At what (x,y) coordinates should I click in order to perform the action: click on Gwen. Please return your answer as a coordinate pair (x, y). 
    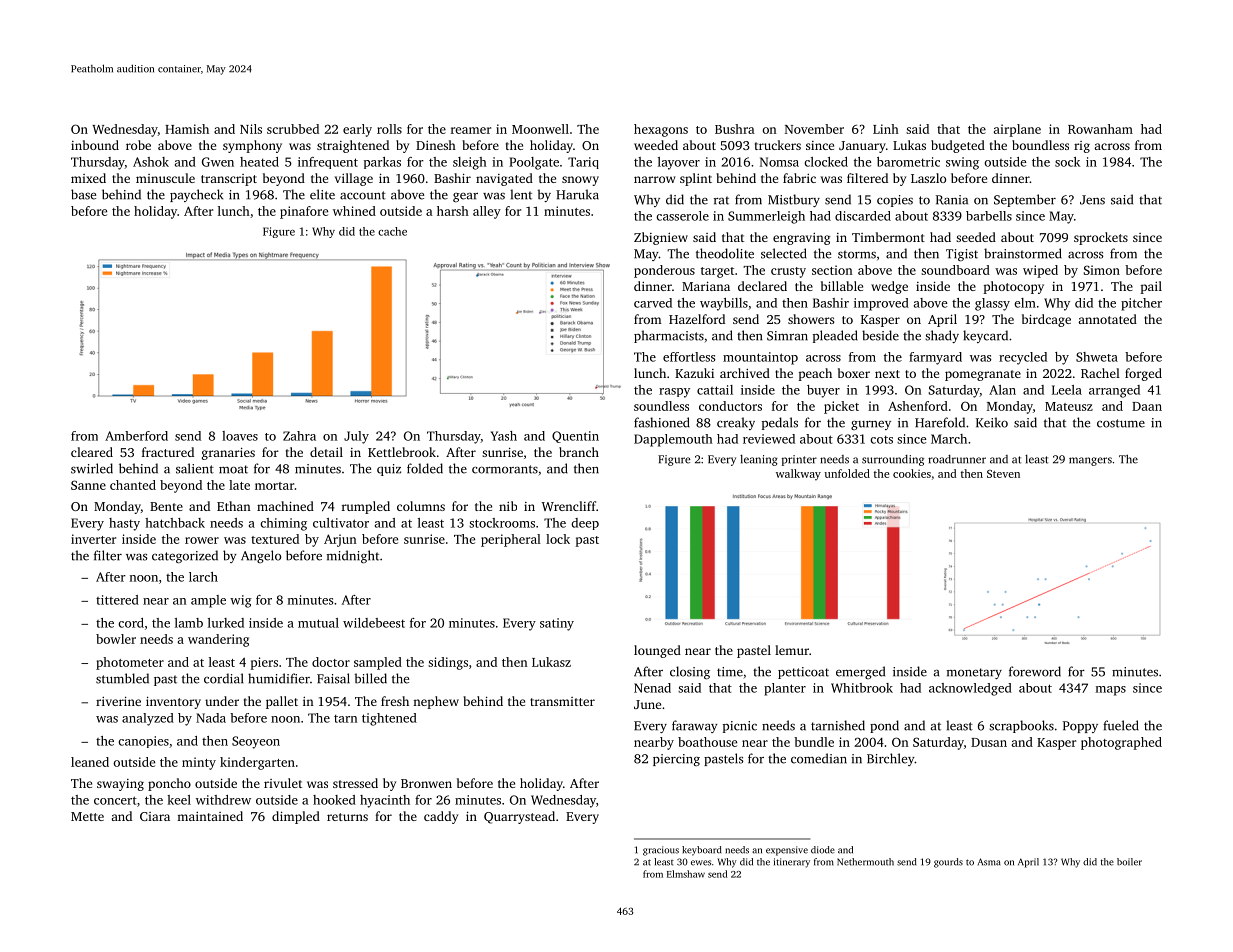
    Looking at the image, I should click on (218, 162).
